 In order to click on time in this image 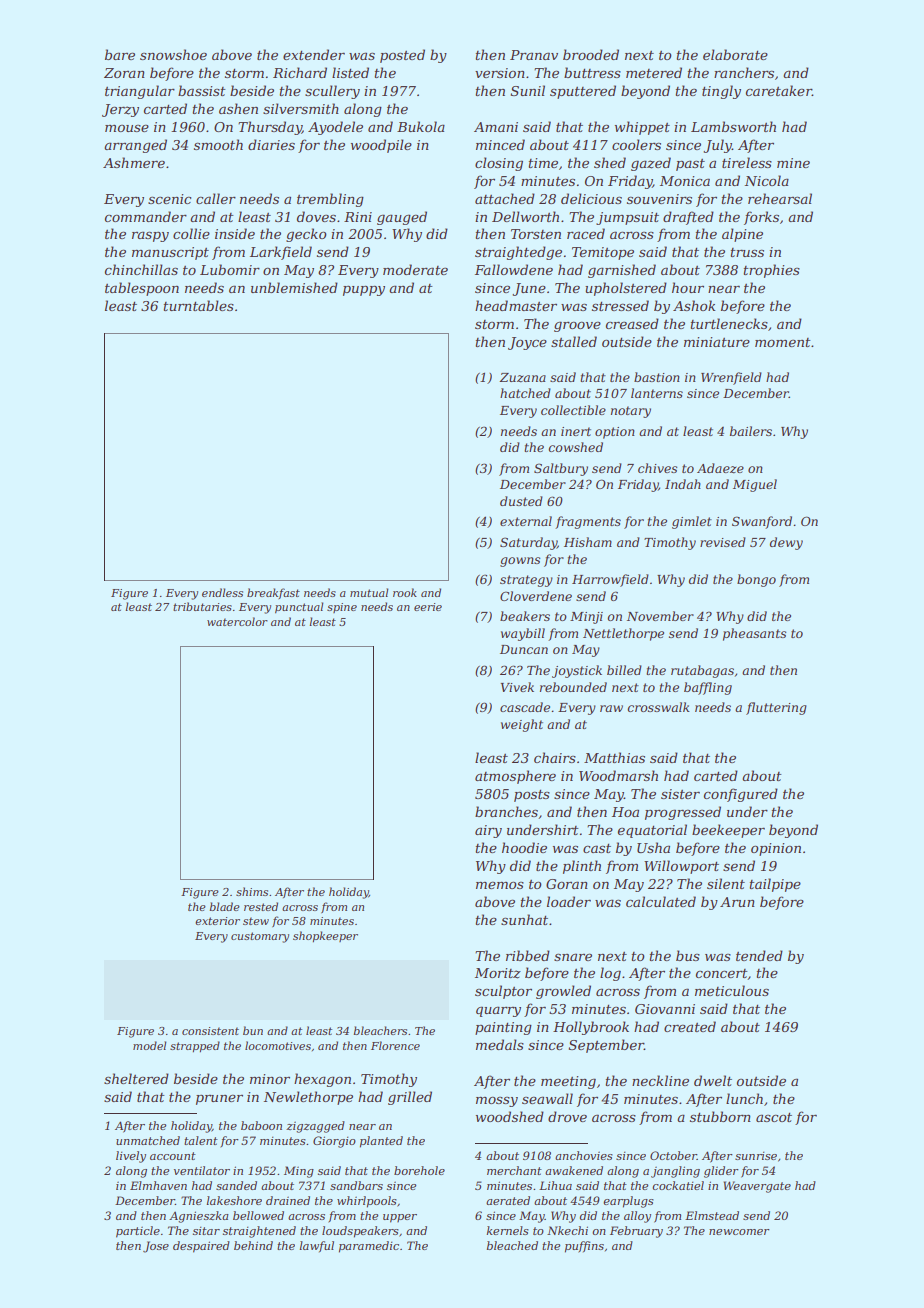, I will do `click(543, 163)`.
